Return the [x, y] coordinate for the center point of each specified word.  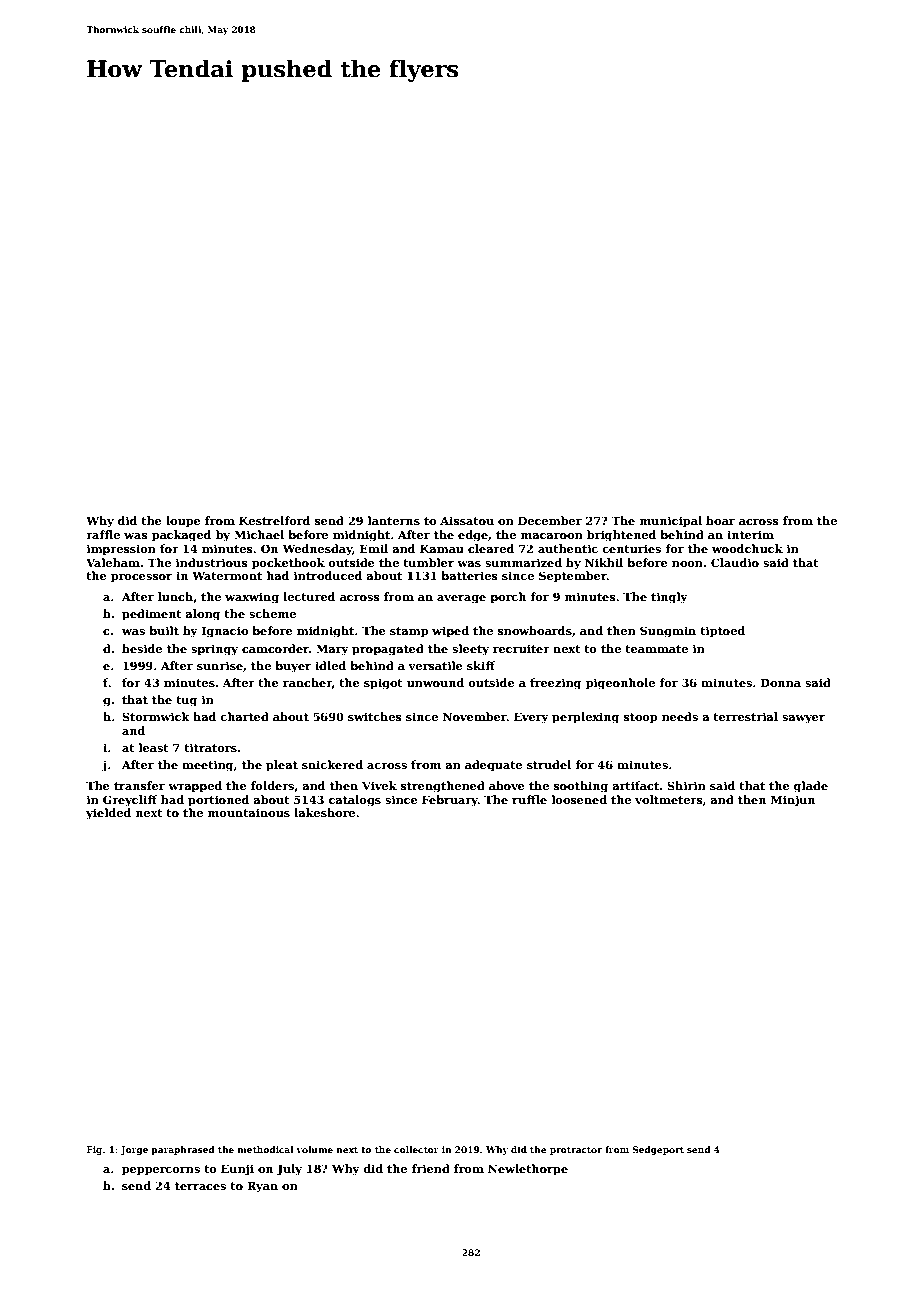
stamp [409, 632]
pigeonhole [620, 684]
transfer [139, 785]
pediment [152, 615]
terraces [200, 1186]
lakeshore [324, 812]
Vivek [379, 785]
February [450, 801]
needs [680, 716]
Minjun [793, 801]
